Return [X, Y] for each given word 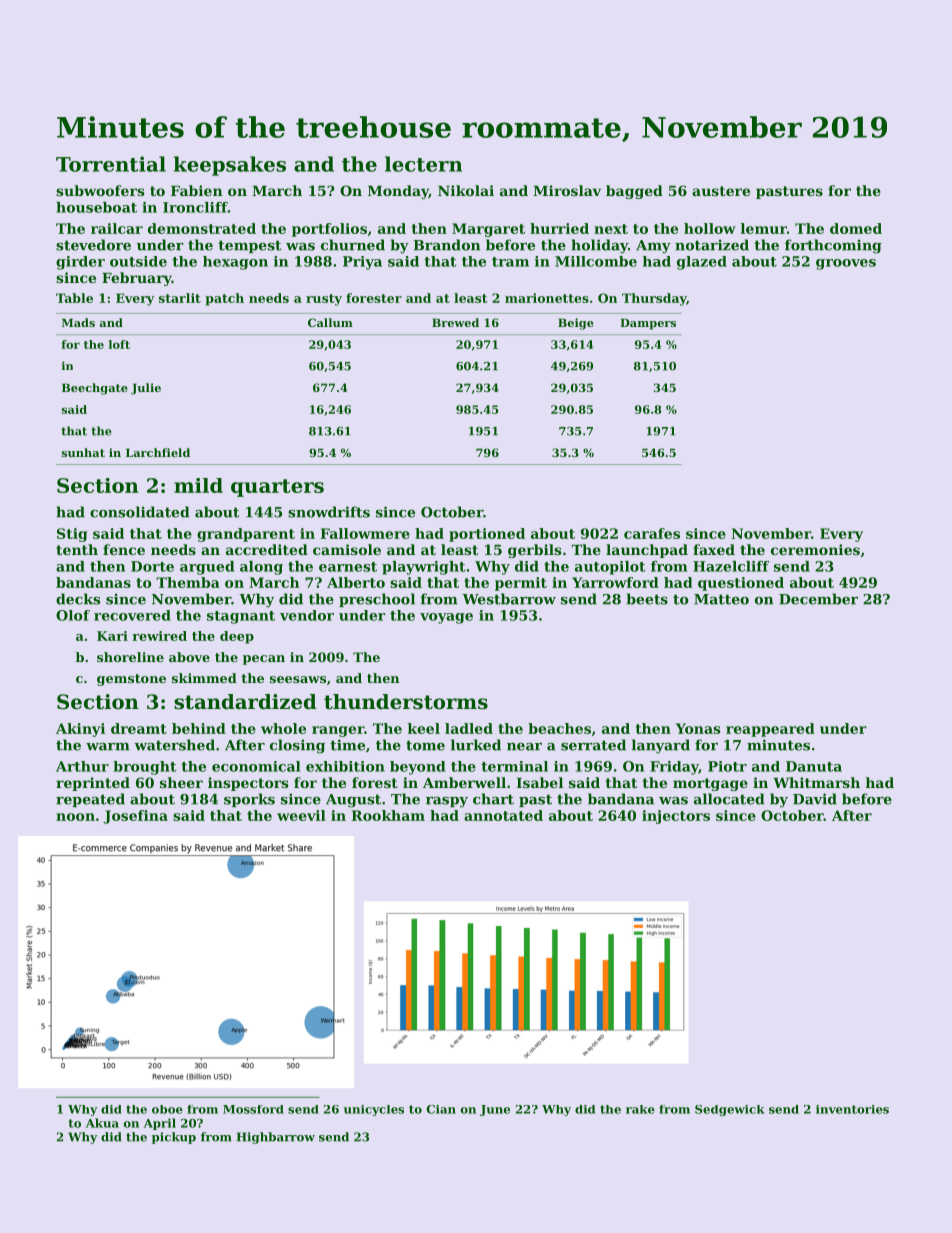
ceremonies [815, 549]
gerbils [535, 551]
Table [74, 298]
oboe [167, 1109]
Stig [72, 535]
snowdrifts [329, 512]
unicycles [374, 1110]
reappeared [770, 730]
